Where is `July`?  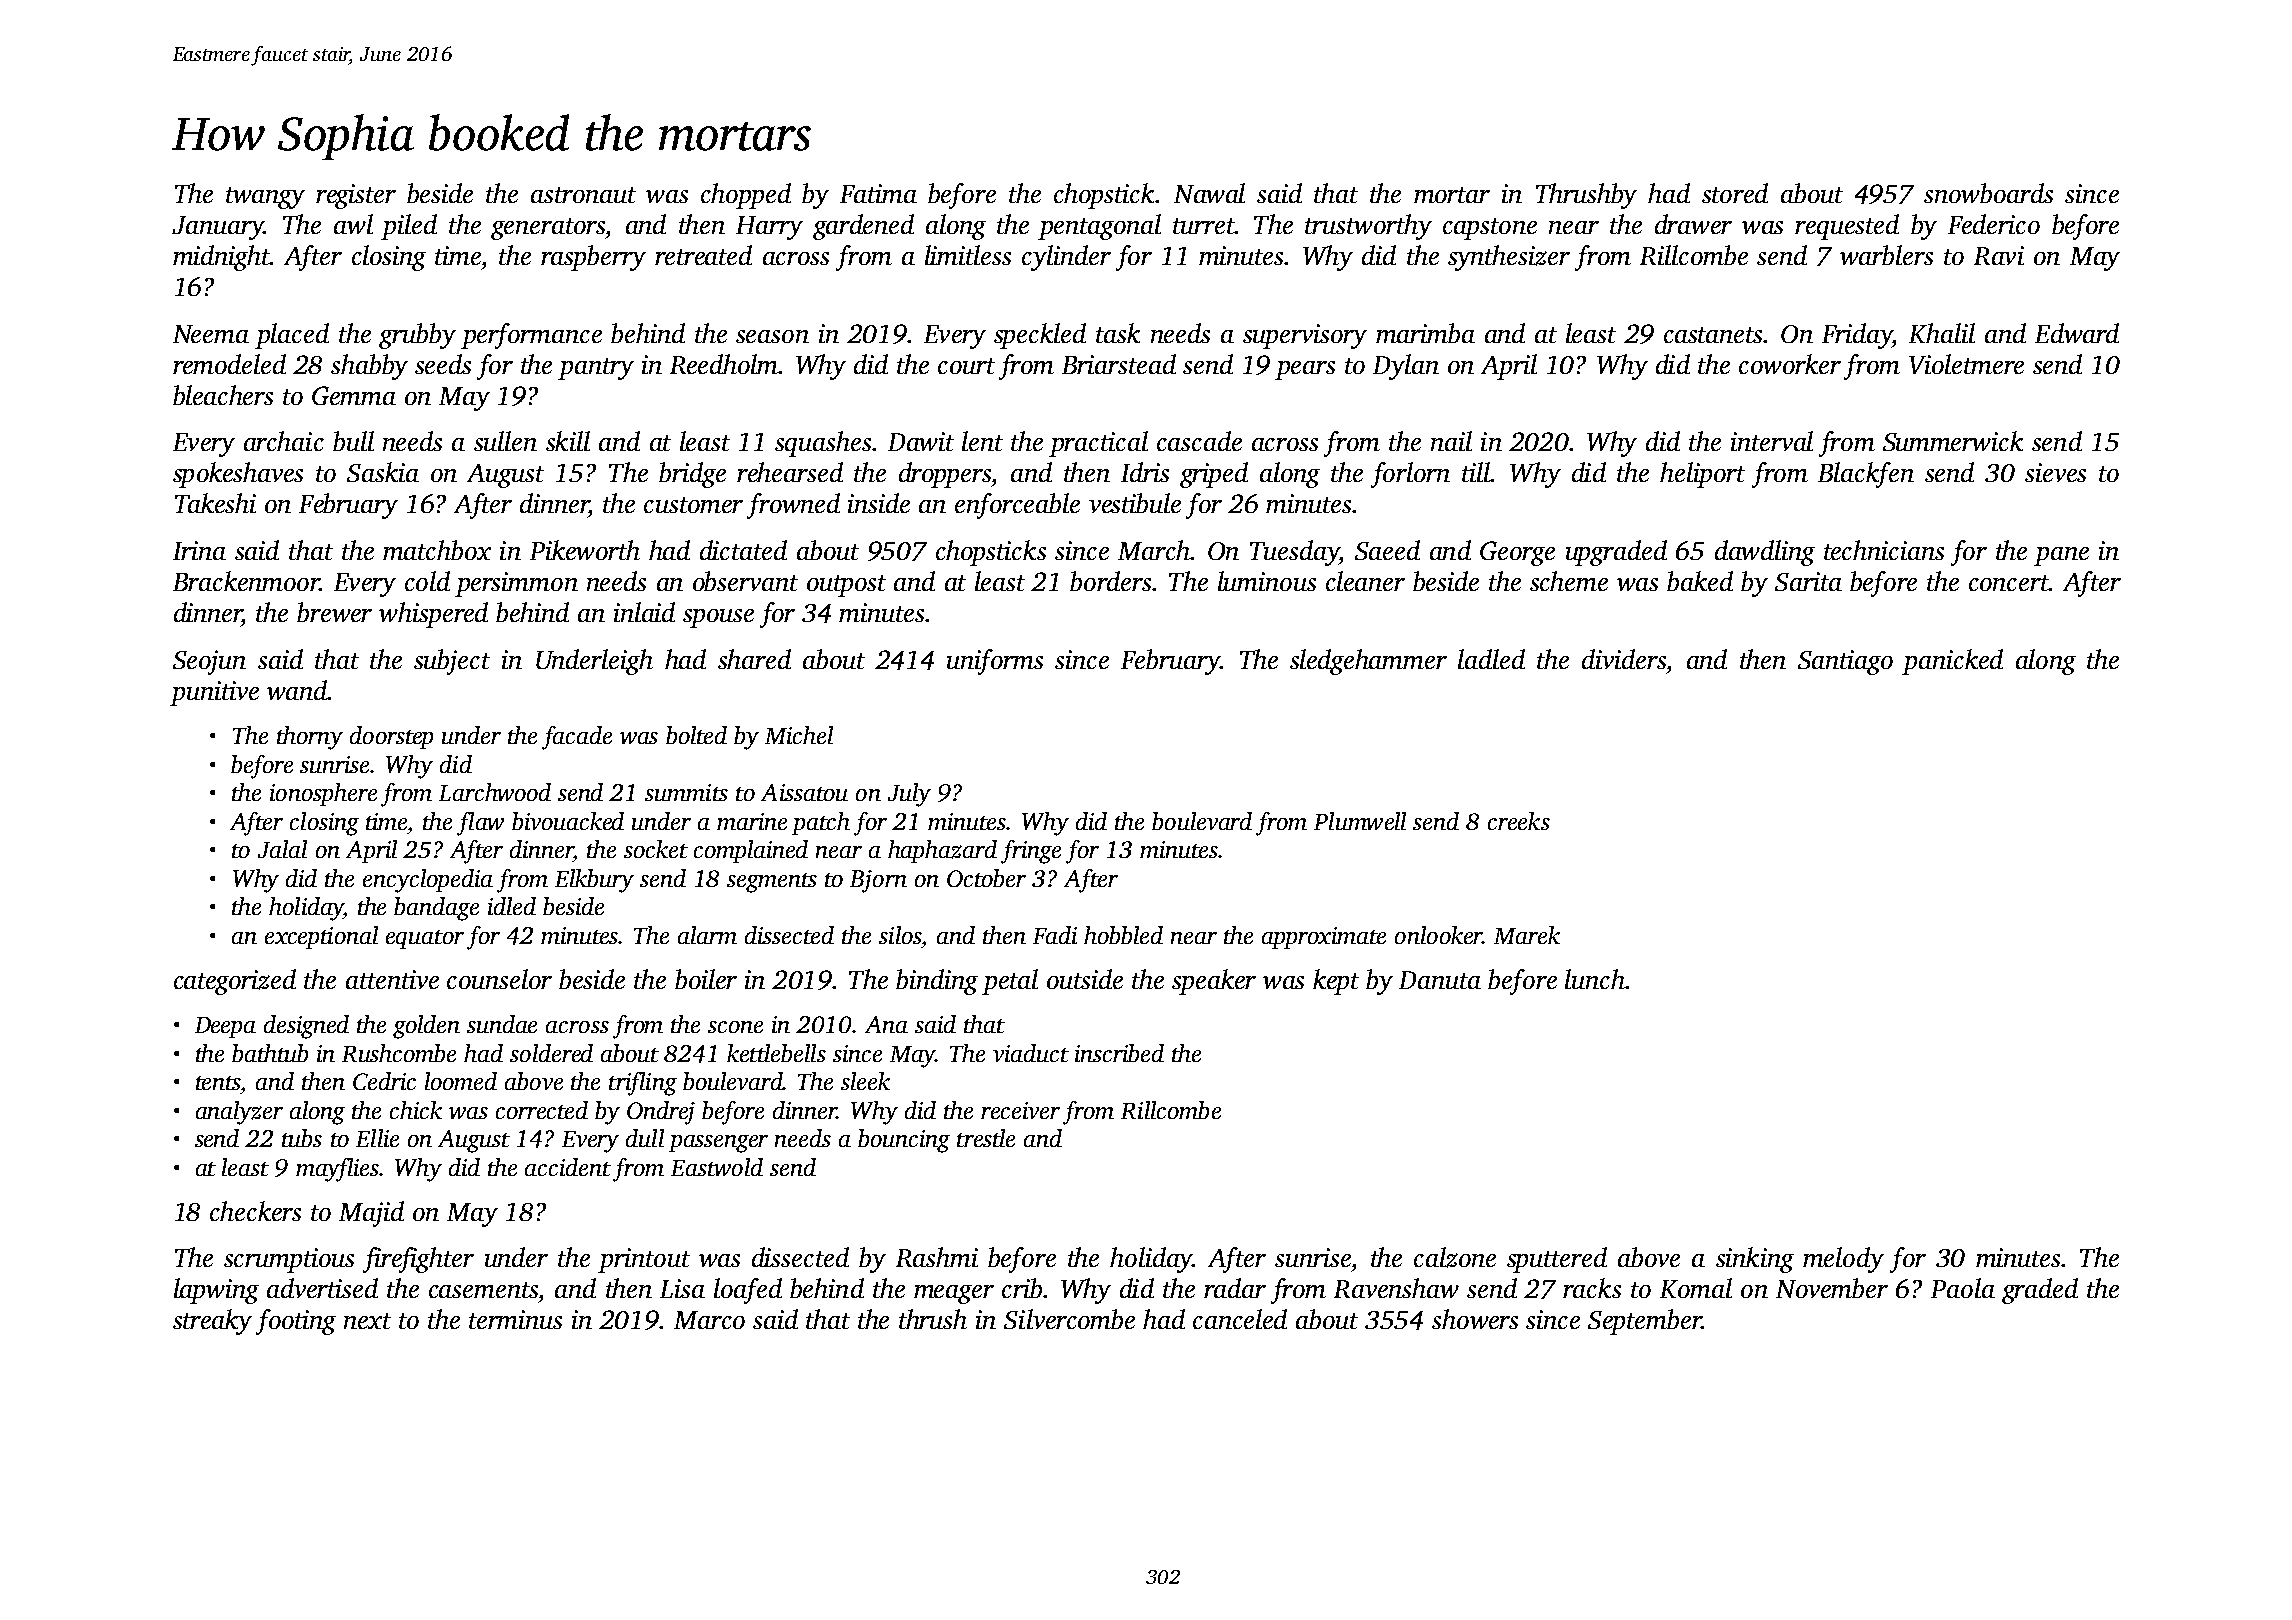 July is located at coordinates (909, 795).
